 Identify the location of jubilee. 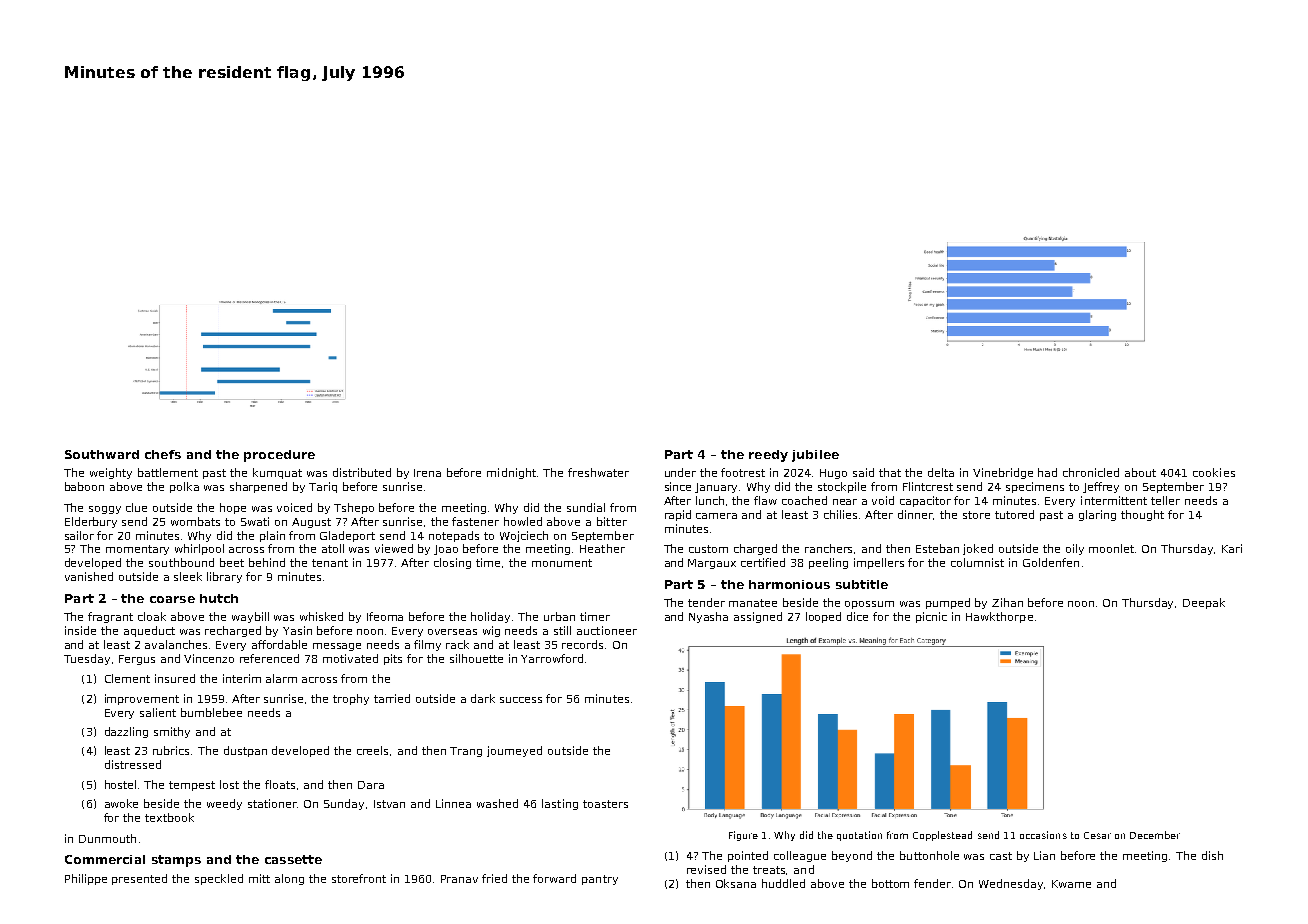
(815, 456).
